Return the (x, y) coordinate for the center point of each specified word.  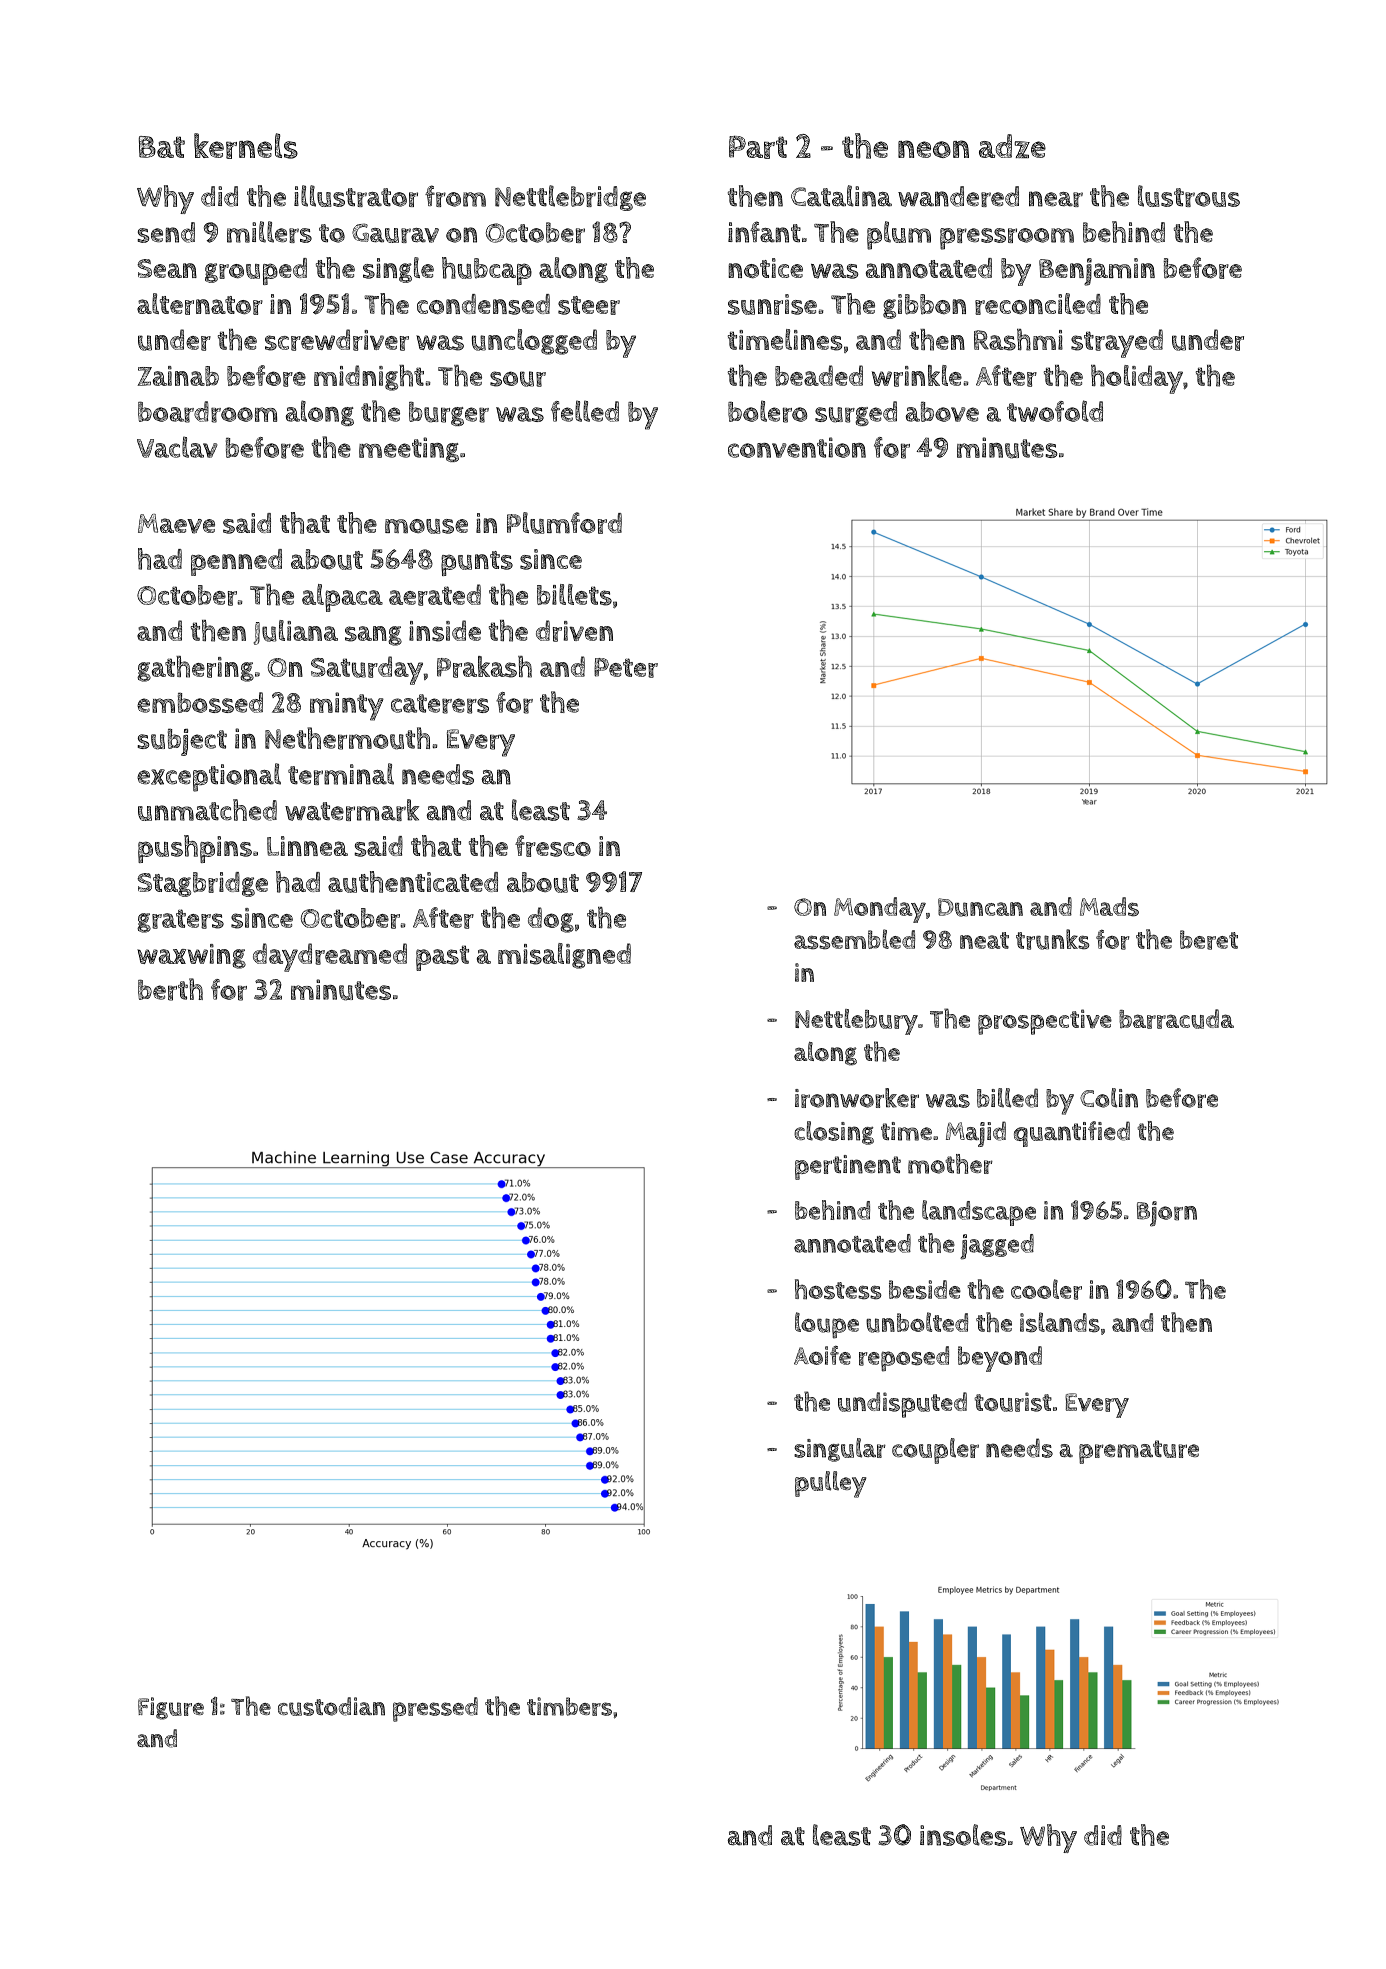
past (442, 958)
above (942, 411)
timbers (569, 1706)
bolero (767, 411)
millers (269, 232)
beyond (1000, 1359)
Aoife (822, 1355)
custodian (331, 1706)
